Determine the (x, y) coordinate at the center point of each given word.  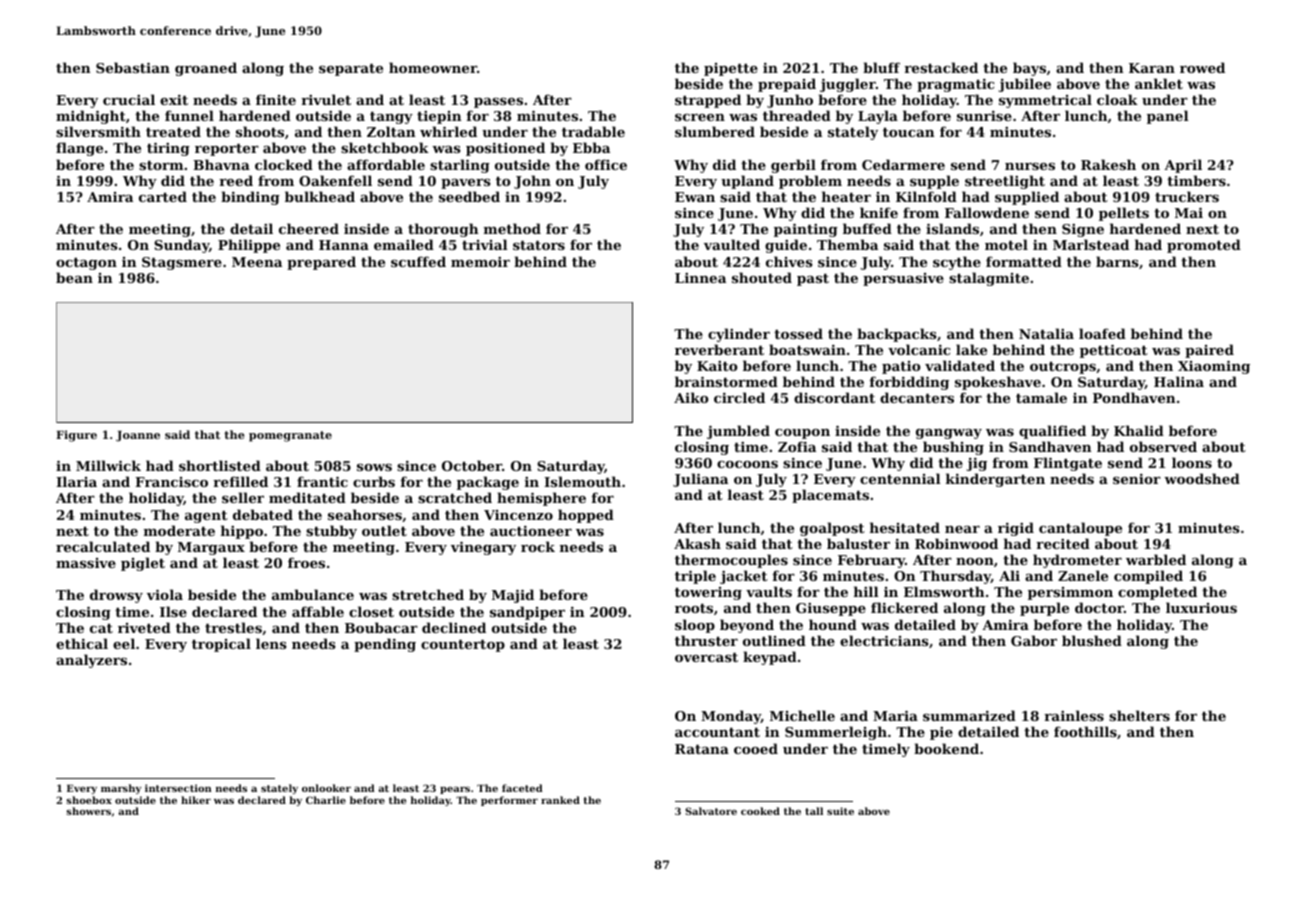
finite (276, 99)
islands (952, 228)
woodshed (1202, 478)
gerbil (793, 166)
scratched (455, 497)
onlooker (326, 788)
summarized (969, 715)
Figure (76, 436)
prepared (321, 263)
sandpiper (527, 613)
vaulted (732, 244)
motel (1006, 244)
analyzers (91, 661)
